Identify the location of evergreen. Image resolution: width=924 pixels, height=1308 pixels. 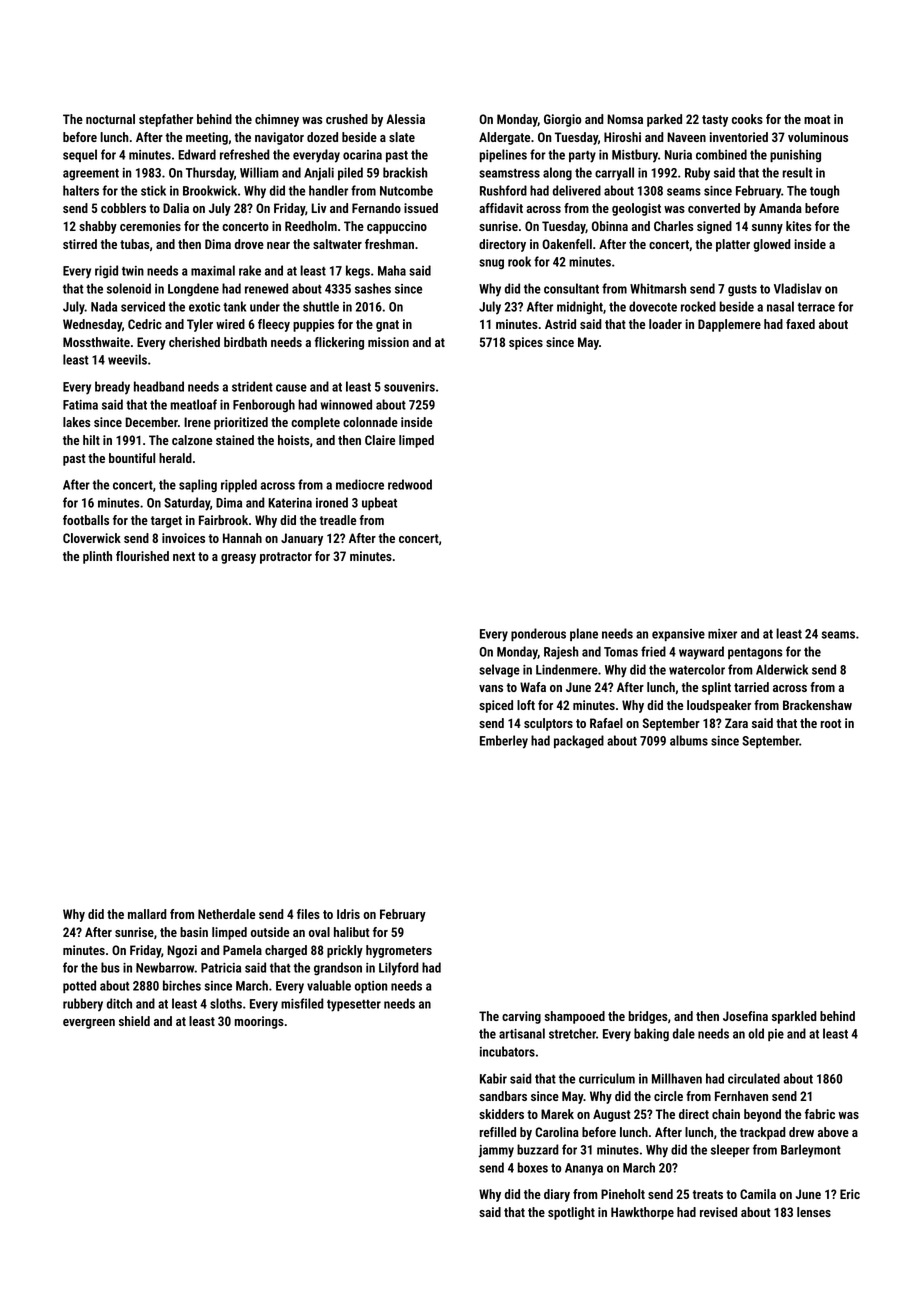
(89, 1024).
